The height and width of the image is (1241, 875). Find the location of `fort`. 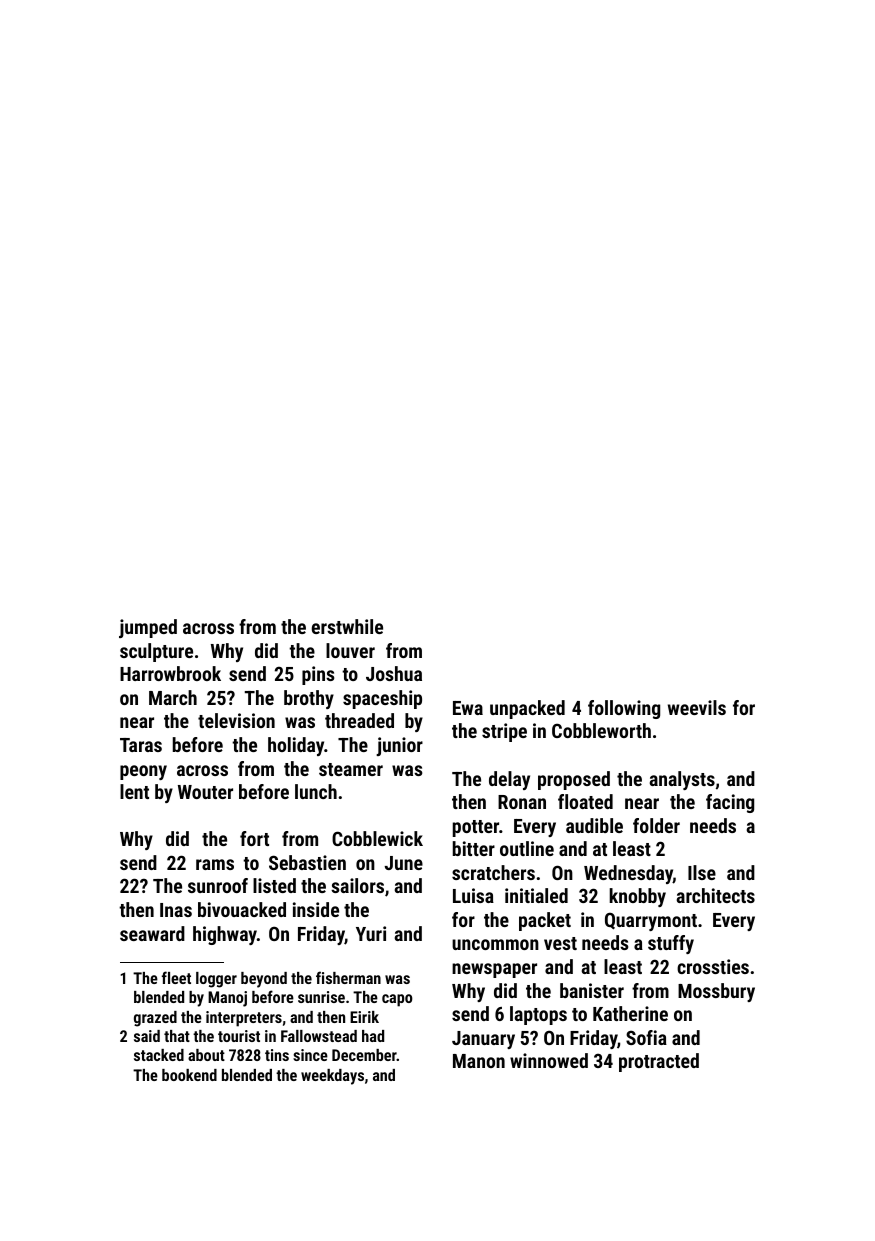

fort is located at coordinates (254, 838).
